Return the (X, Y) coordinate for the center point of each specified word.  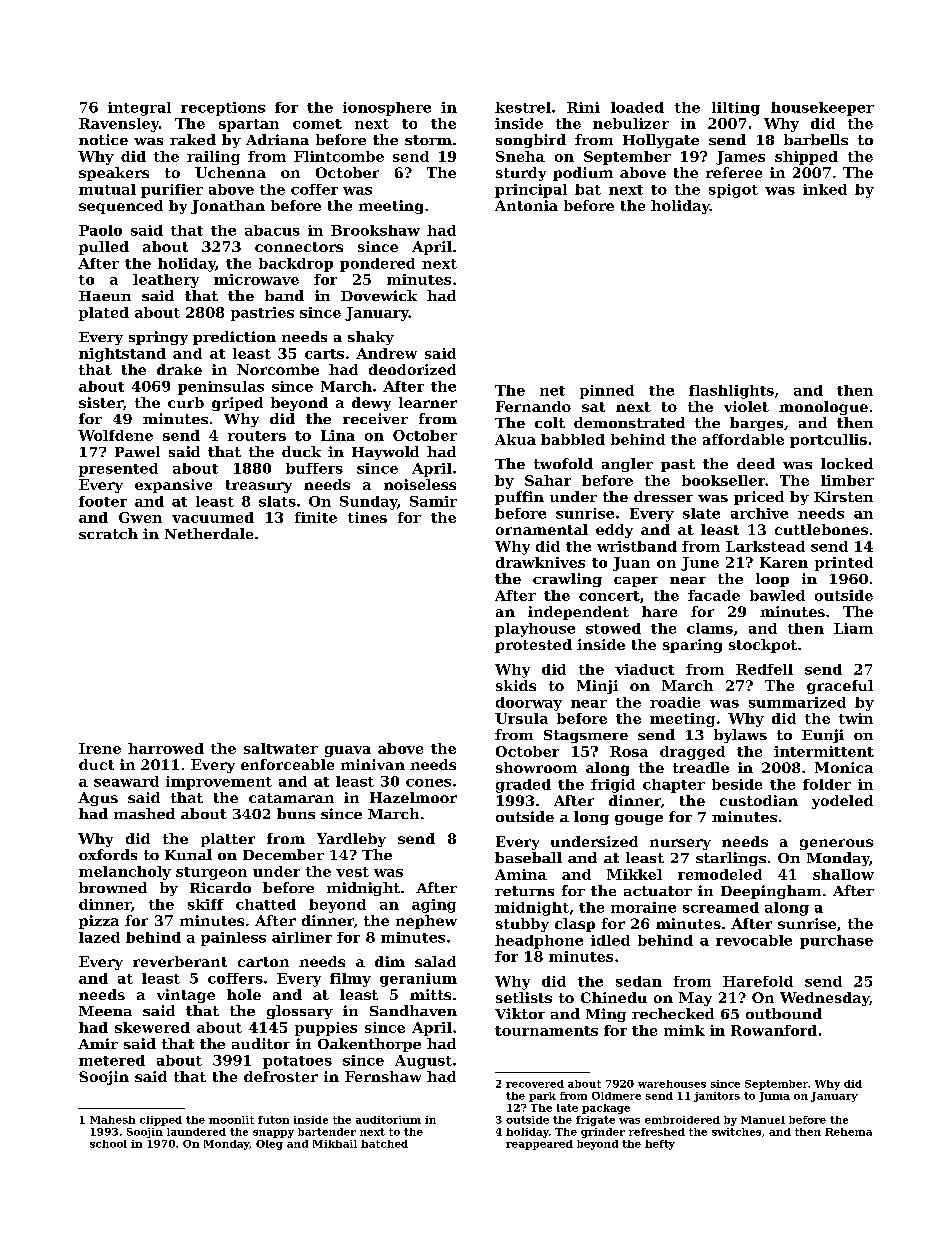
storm (428, 140)
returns (524, 891)
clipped (161, 1121)
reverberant (180, 961)
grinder (603, 1133)
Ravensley (119, 125)
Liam (853, 628)
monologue (823, 408)
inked (825, 189)
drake (179, 369)
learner (428, 402)
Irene (100, 748)
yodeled (842, 802)
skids (516, 685)
